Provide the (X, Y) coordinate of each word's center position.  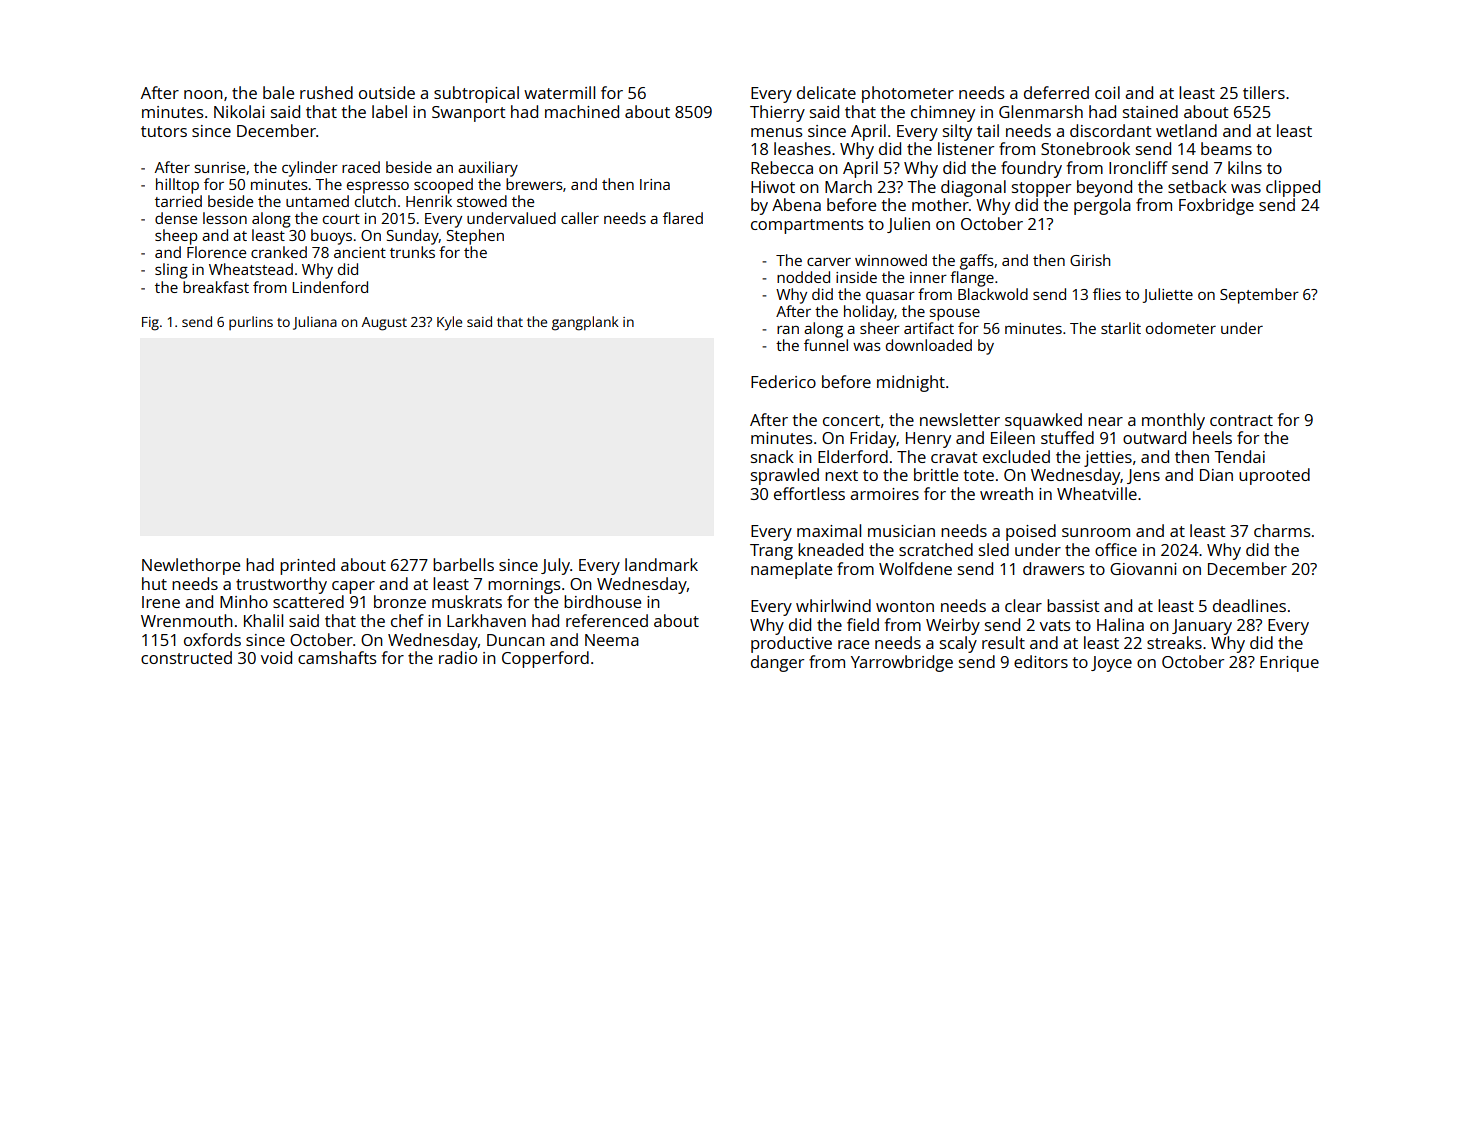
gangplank (585, 323)
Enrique (1289, 664)
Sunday (413, 237)
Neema (612, 640)
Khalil (263, 620)
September (1259, 296)
